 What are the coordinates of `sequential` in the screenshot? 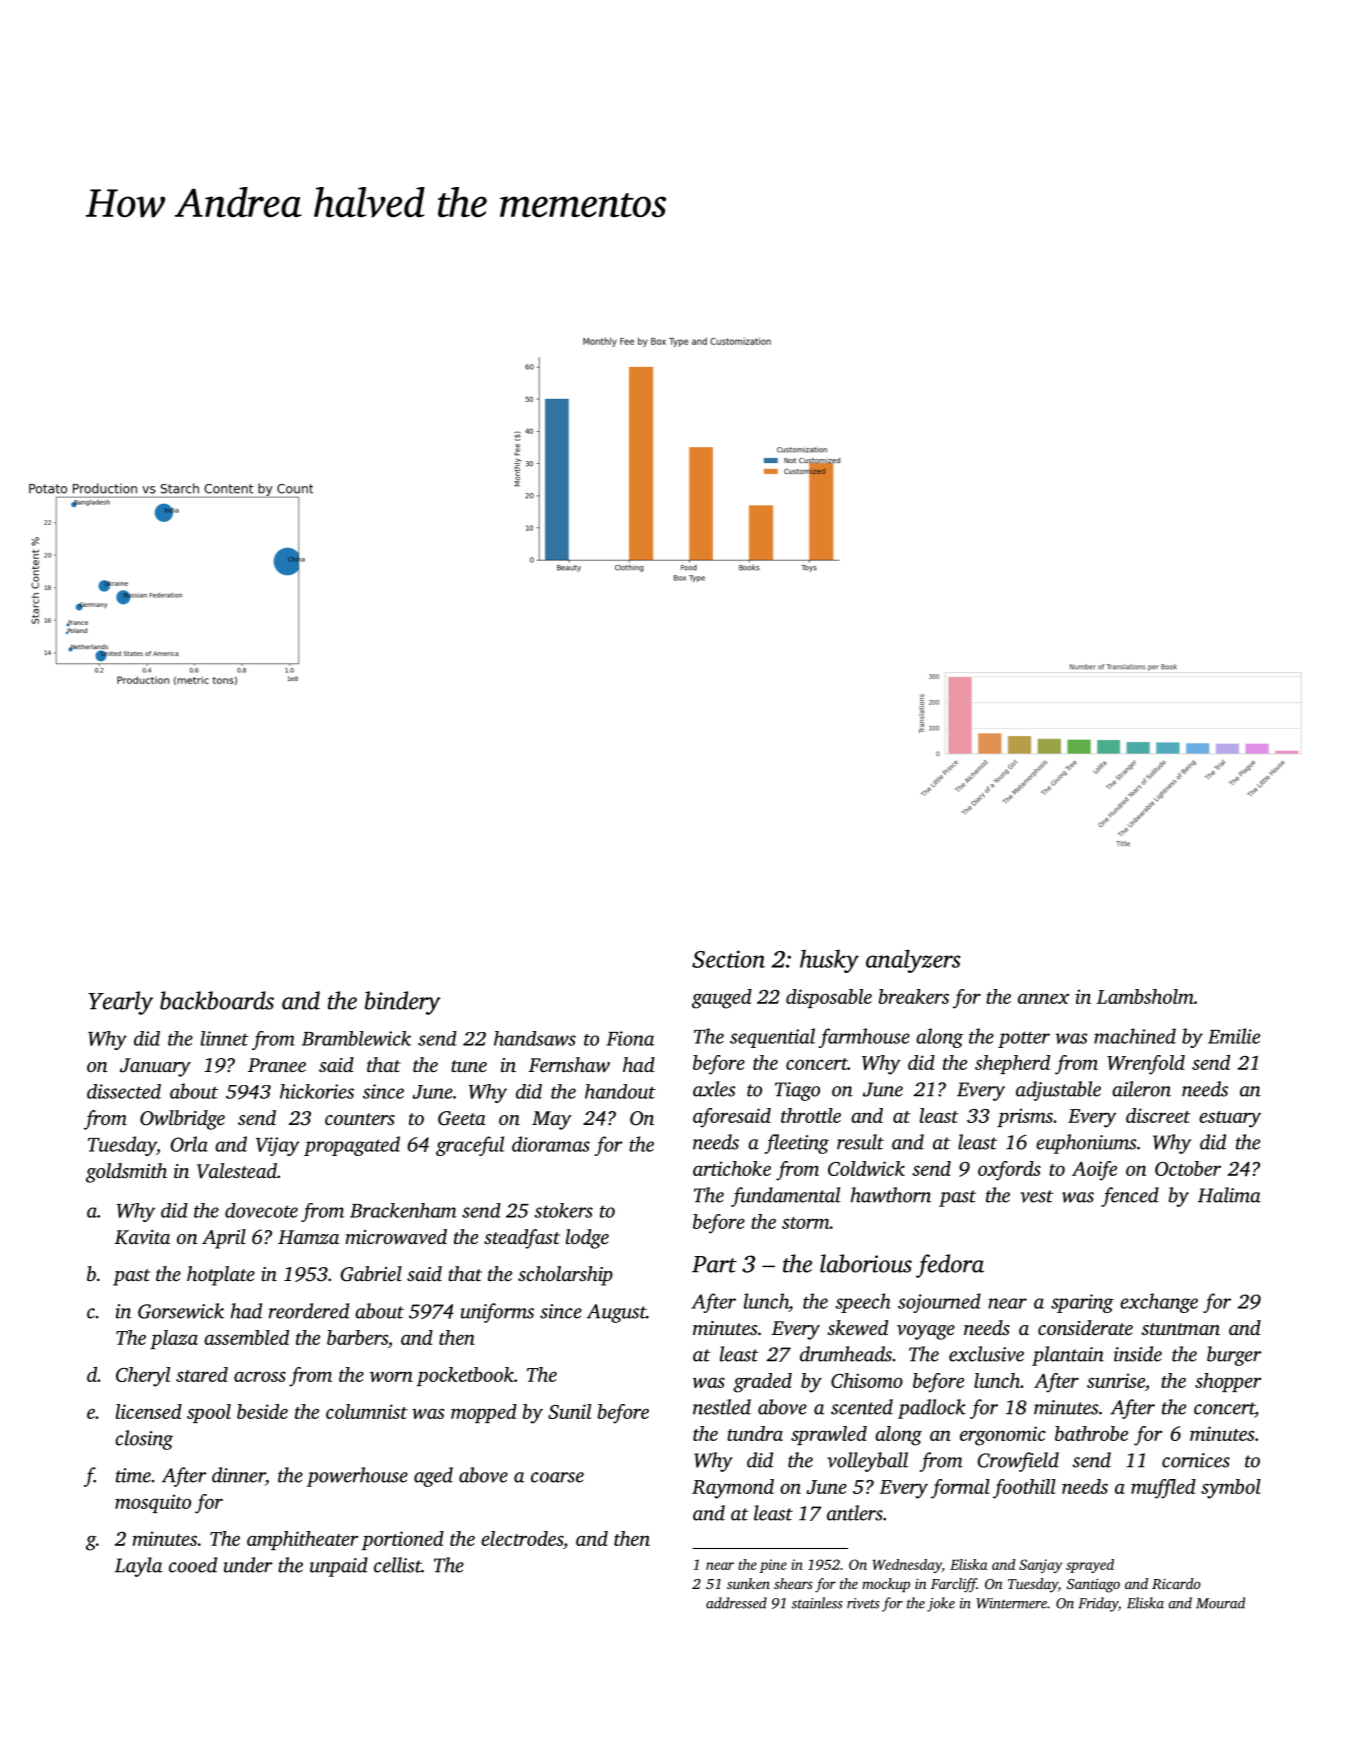 It's located at (772, 1038).
